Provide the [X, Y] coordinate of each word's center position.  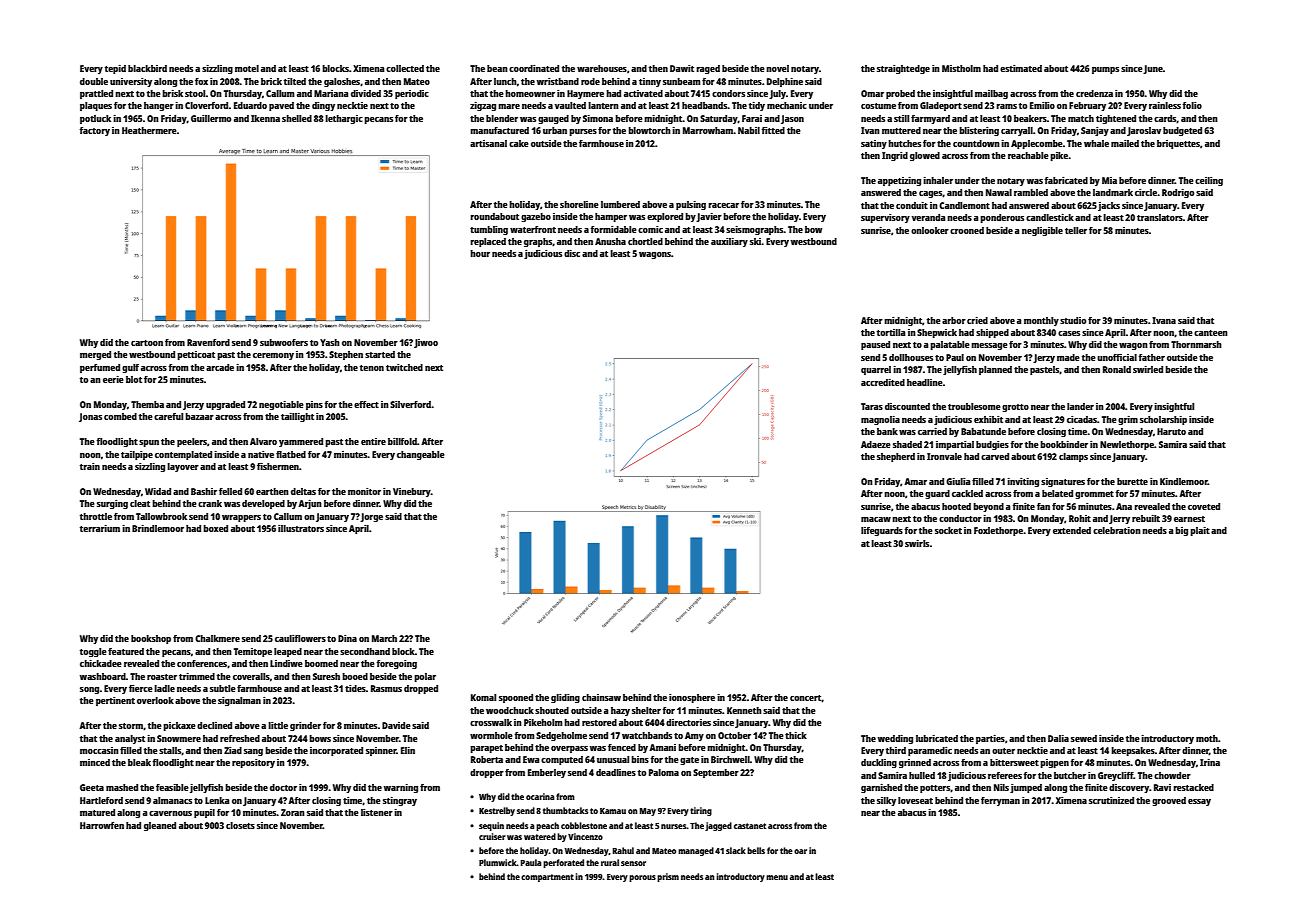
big [1181, 531]
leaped [288, 652]
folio [1192, 105]
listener [377, 812]
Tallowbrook [161, 516]
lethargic [344, 119]
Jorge [371, 517]
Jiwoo [426, 343]
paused [875, 345]
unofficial [1117, 357]
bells [756, 850]
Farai [752, 118]
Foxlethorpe [998, 531]
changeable [421, 455]
